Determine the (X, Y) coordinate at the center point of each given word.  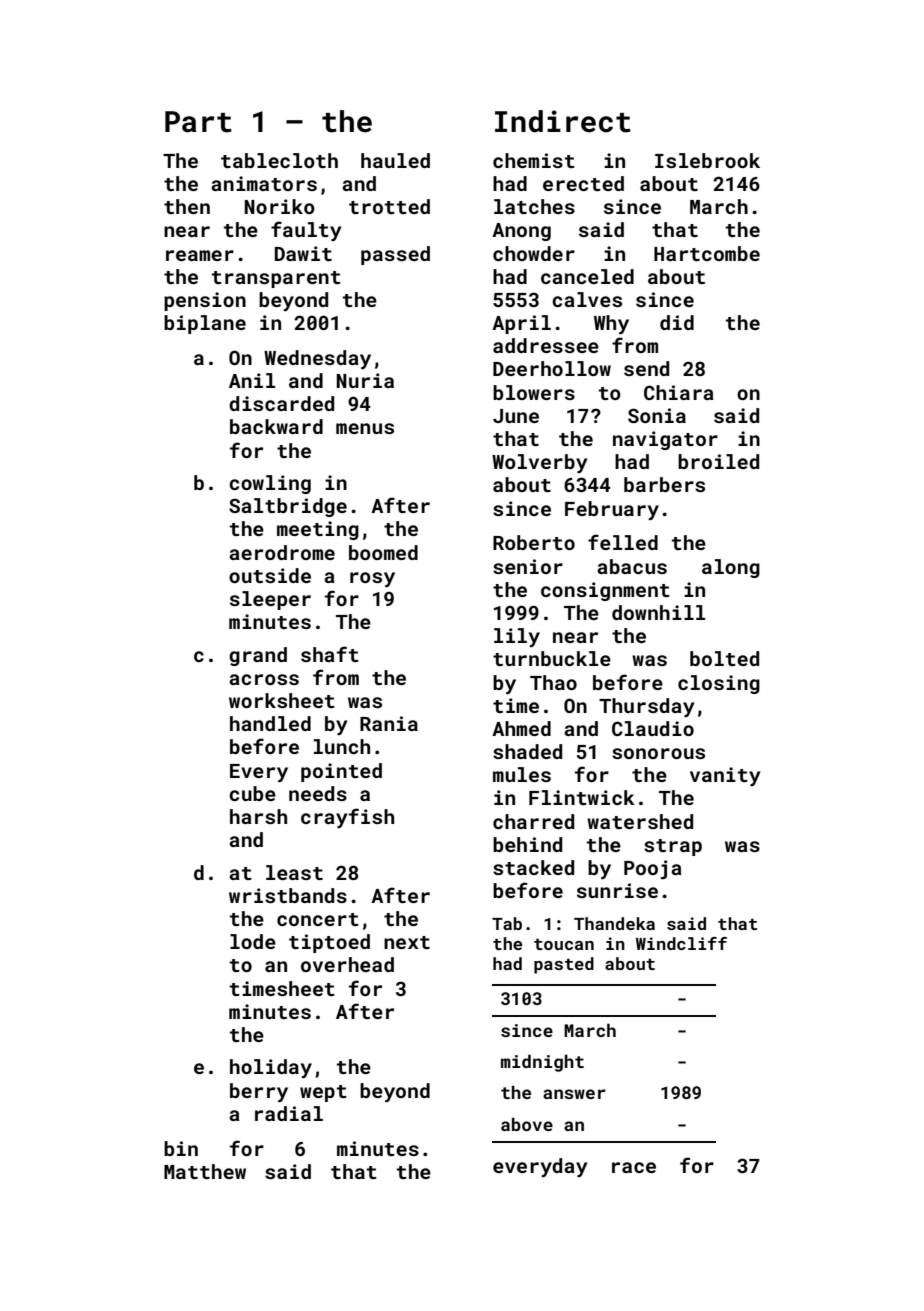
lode (253, 941)
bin (181, 1148)
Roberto (534, 542)
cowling (270, 484)
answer (574, 1094)
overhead (347, 964)
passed (395, 255)
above (527, 1124)
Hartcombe (707, 253)
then (187, 206)
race (634, 1167)
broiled (718, 461)
